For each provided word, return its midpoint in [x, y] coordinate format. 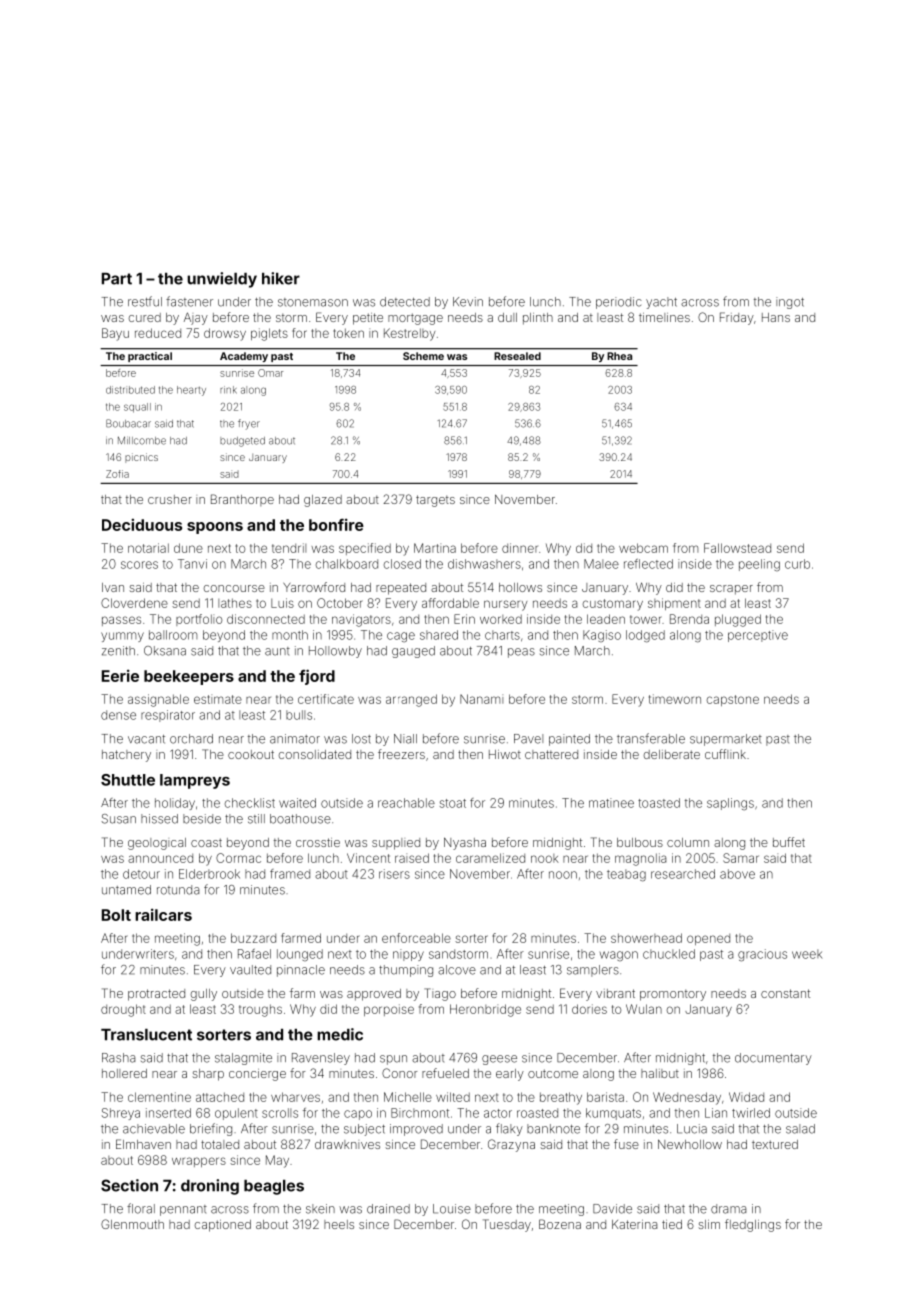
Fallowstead [737, 548]
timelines [664, 317]
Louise [452, 1209]
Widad [746, 1097]
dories [589, 1009]
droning [210, 1187]
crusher [170, 499]
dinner [520, 548]
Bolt [116, 915]
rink [228, 390]
